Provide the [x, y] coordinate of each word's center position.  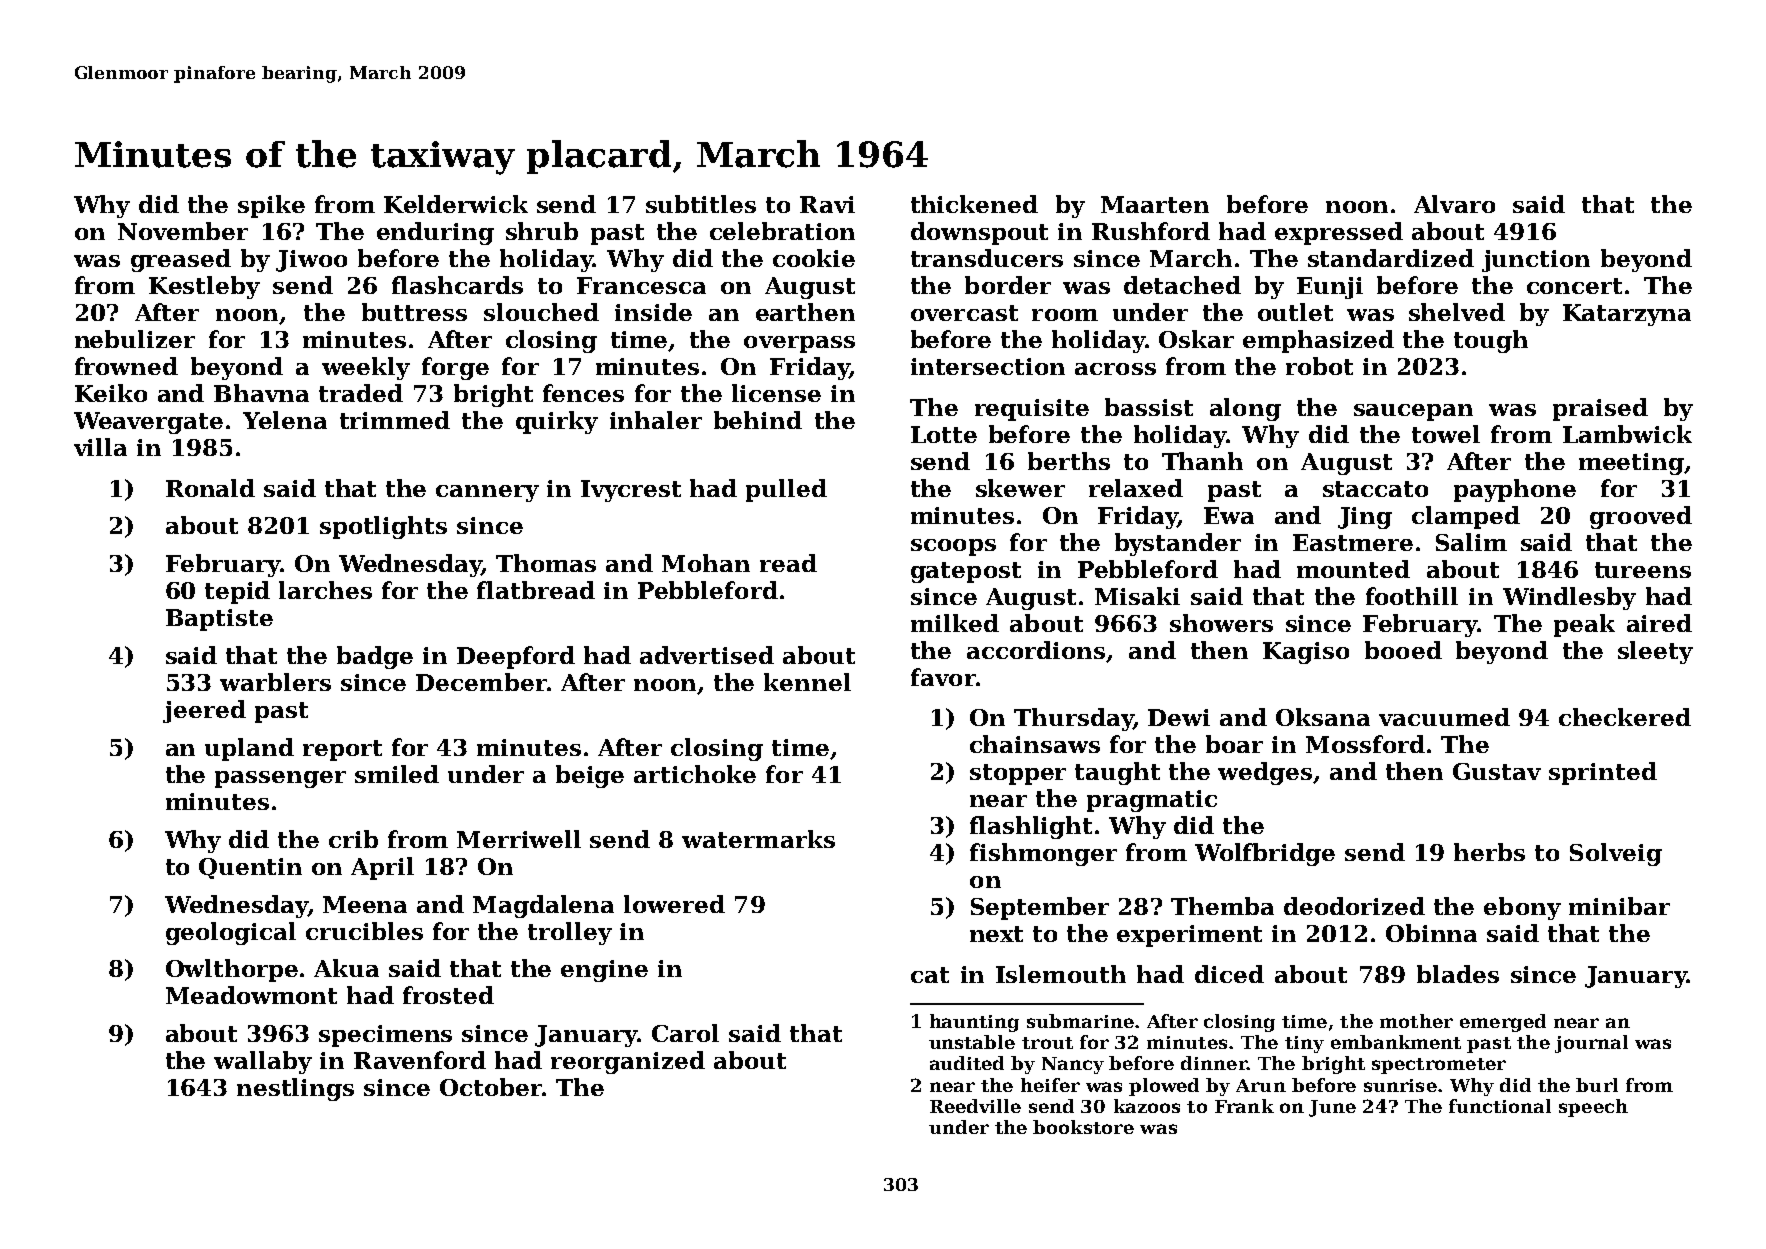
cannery [487, 493]
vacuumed [1444, 717]
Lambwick [1627, 434]
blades [1458, 974]
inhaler [656, 420]
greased [181, 260]
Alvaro [1454, 204]
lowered [674, 904]
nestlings [295, 1089]
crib [353, 839]
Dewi [1179, 717]
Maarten [1155, 204]
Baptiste [219, 620]
